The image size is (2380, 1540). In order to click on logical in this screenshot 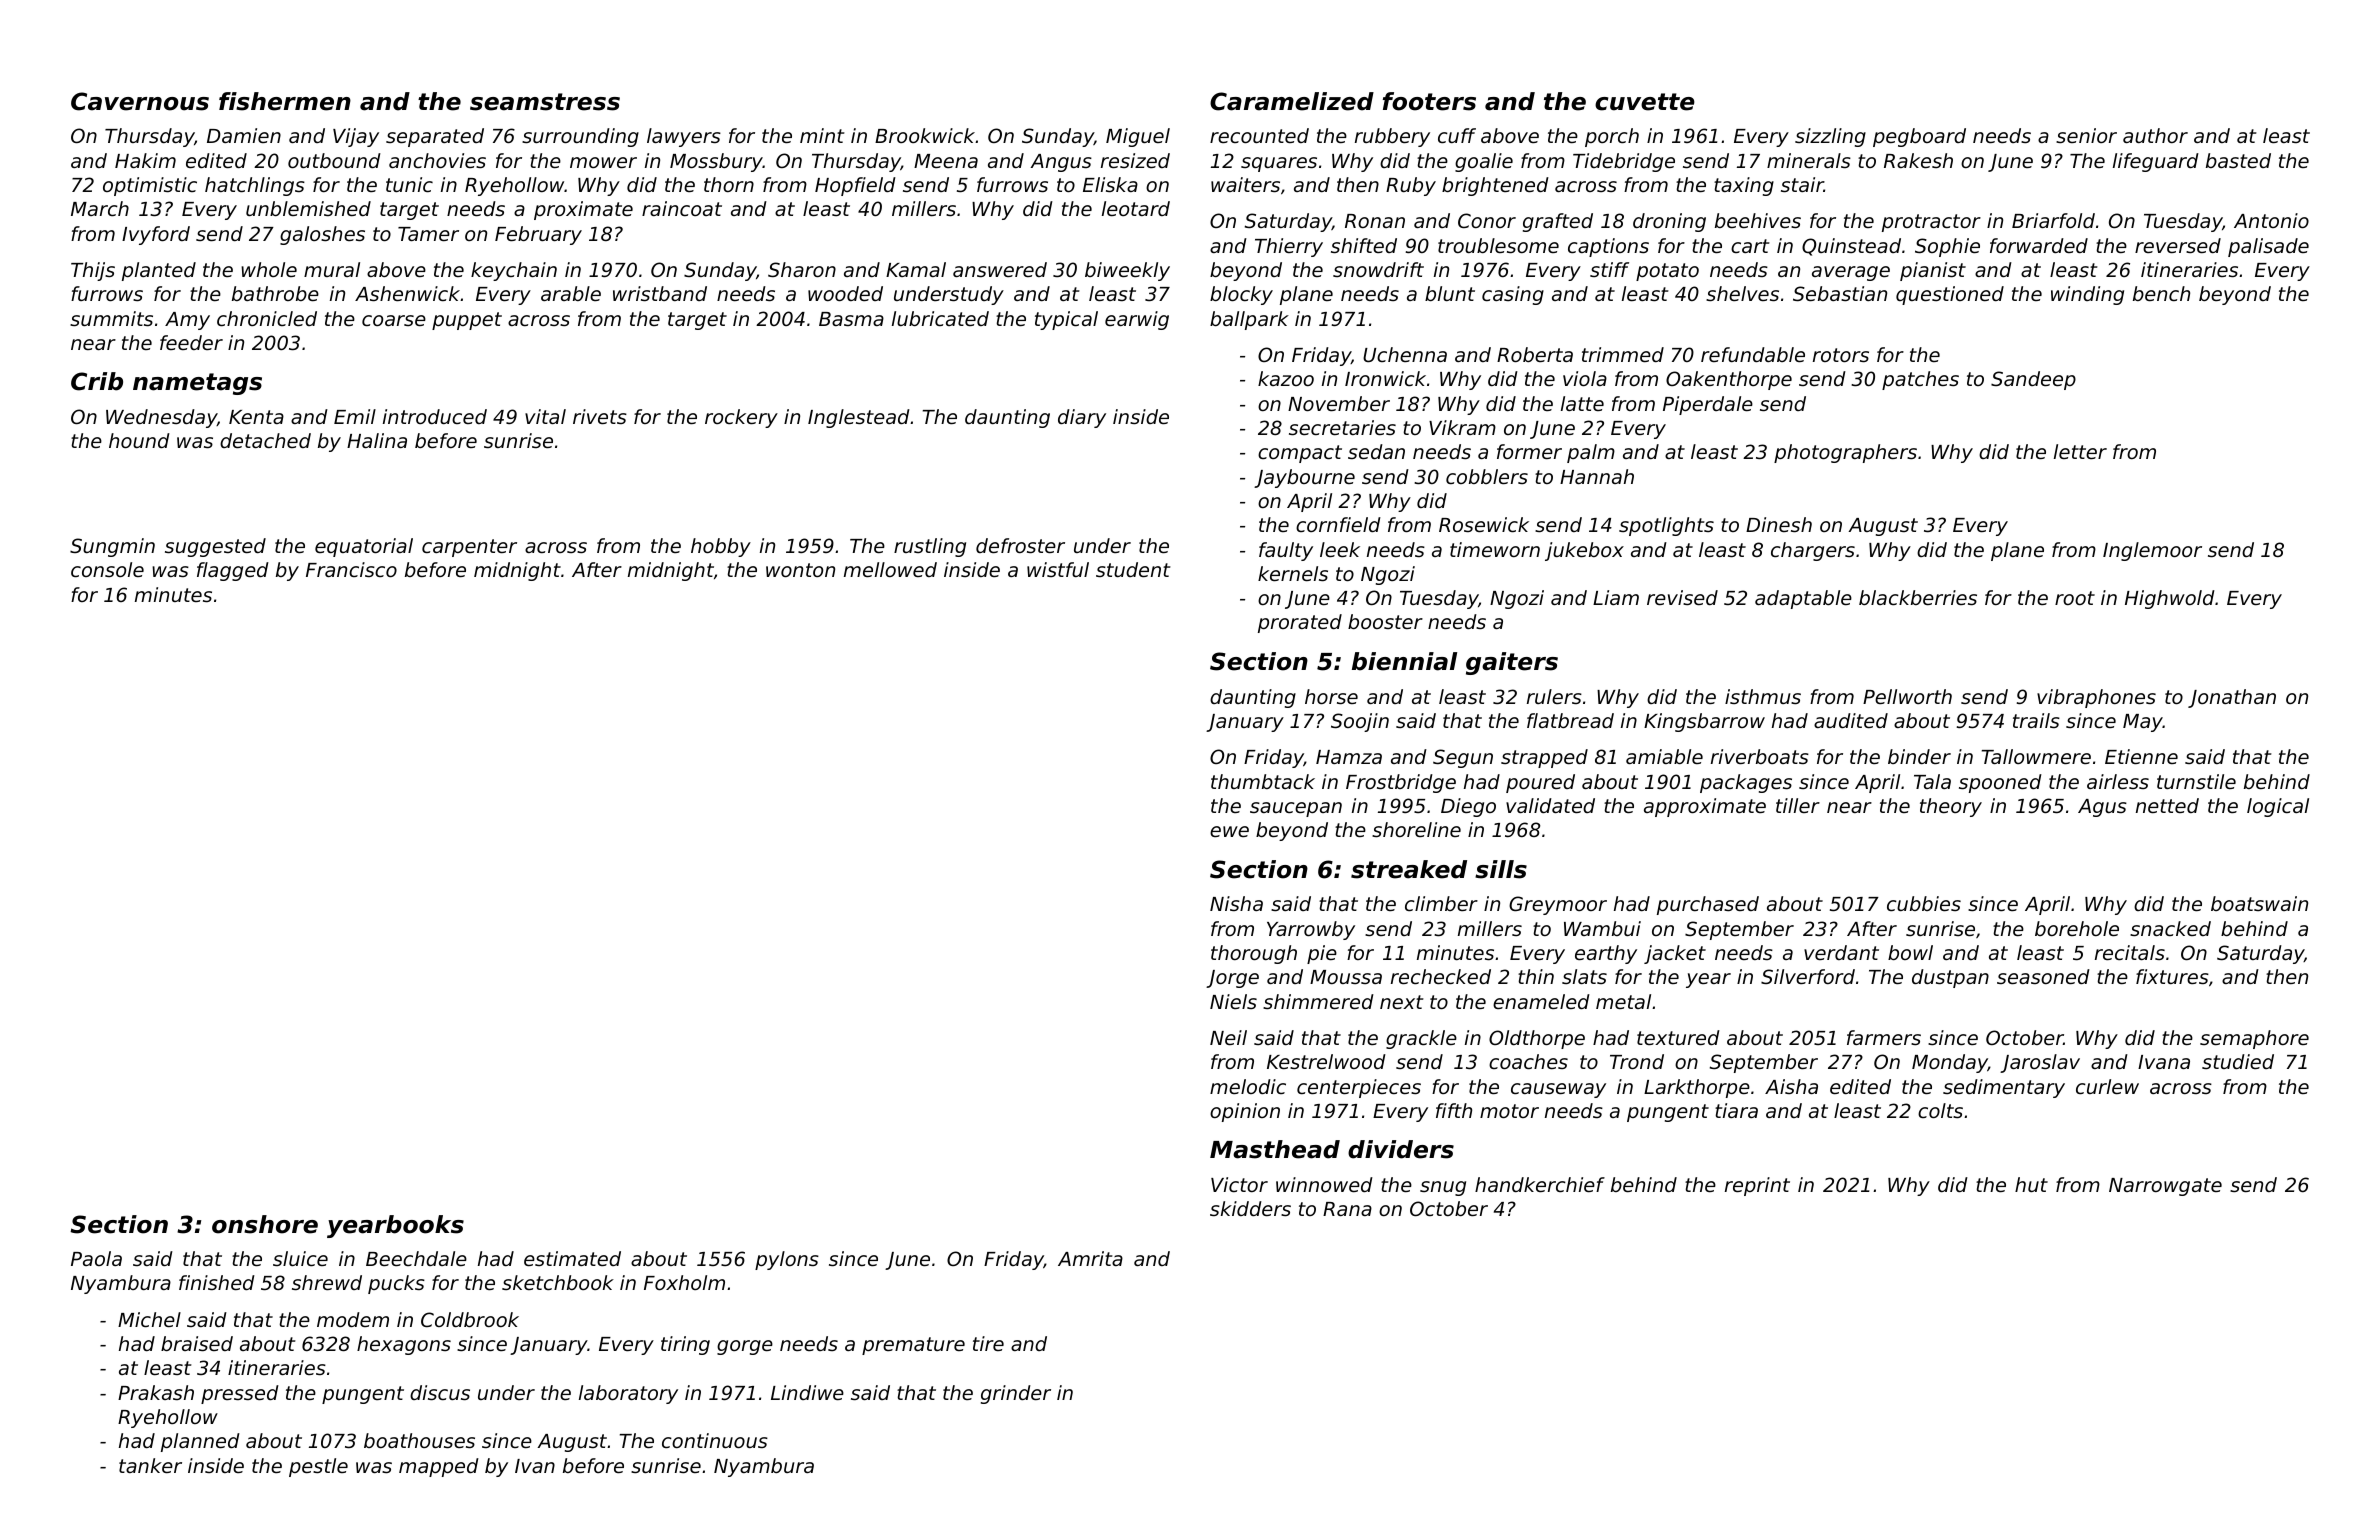, I will do `click(2278, 807)`.
